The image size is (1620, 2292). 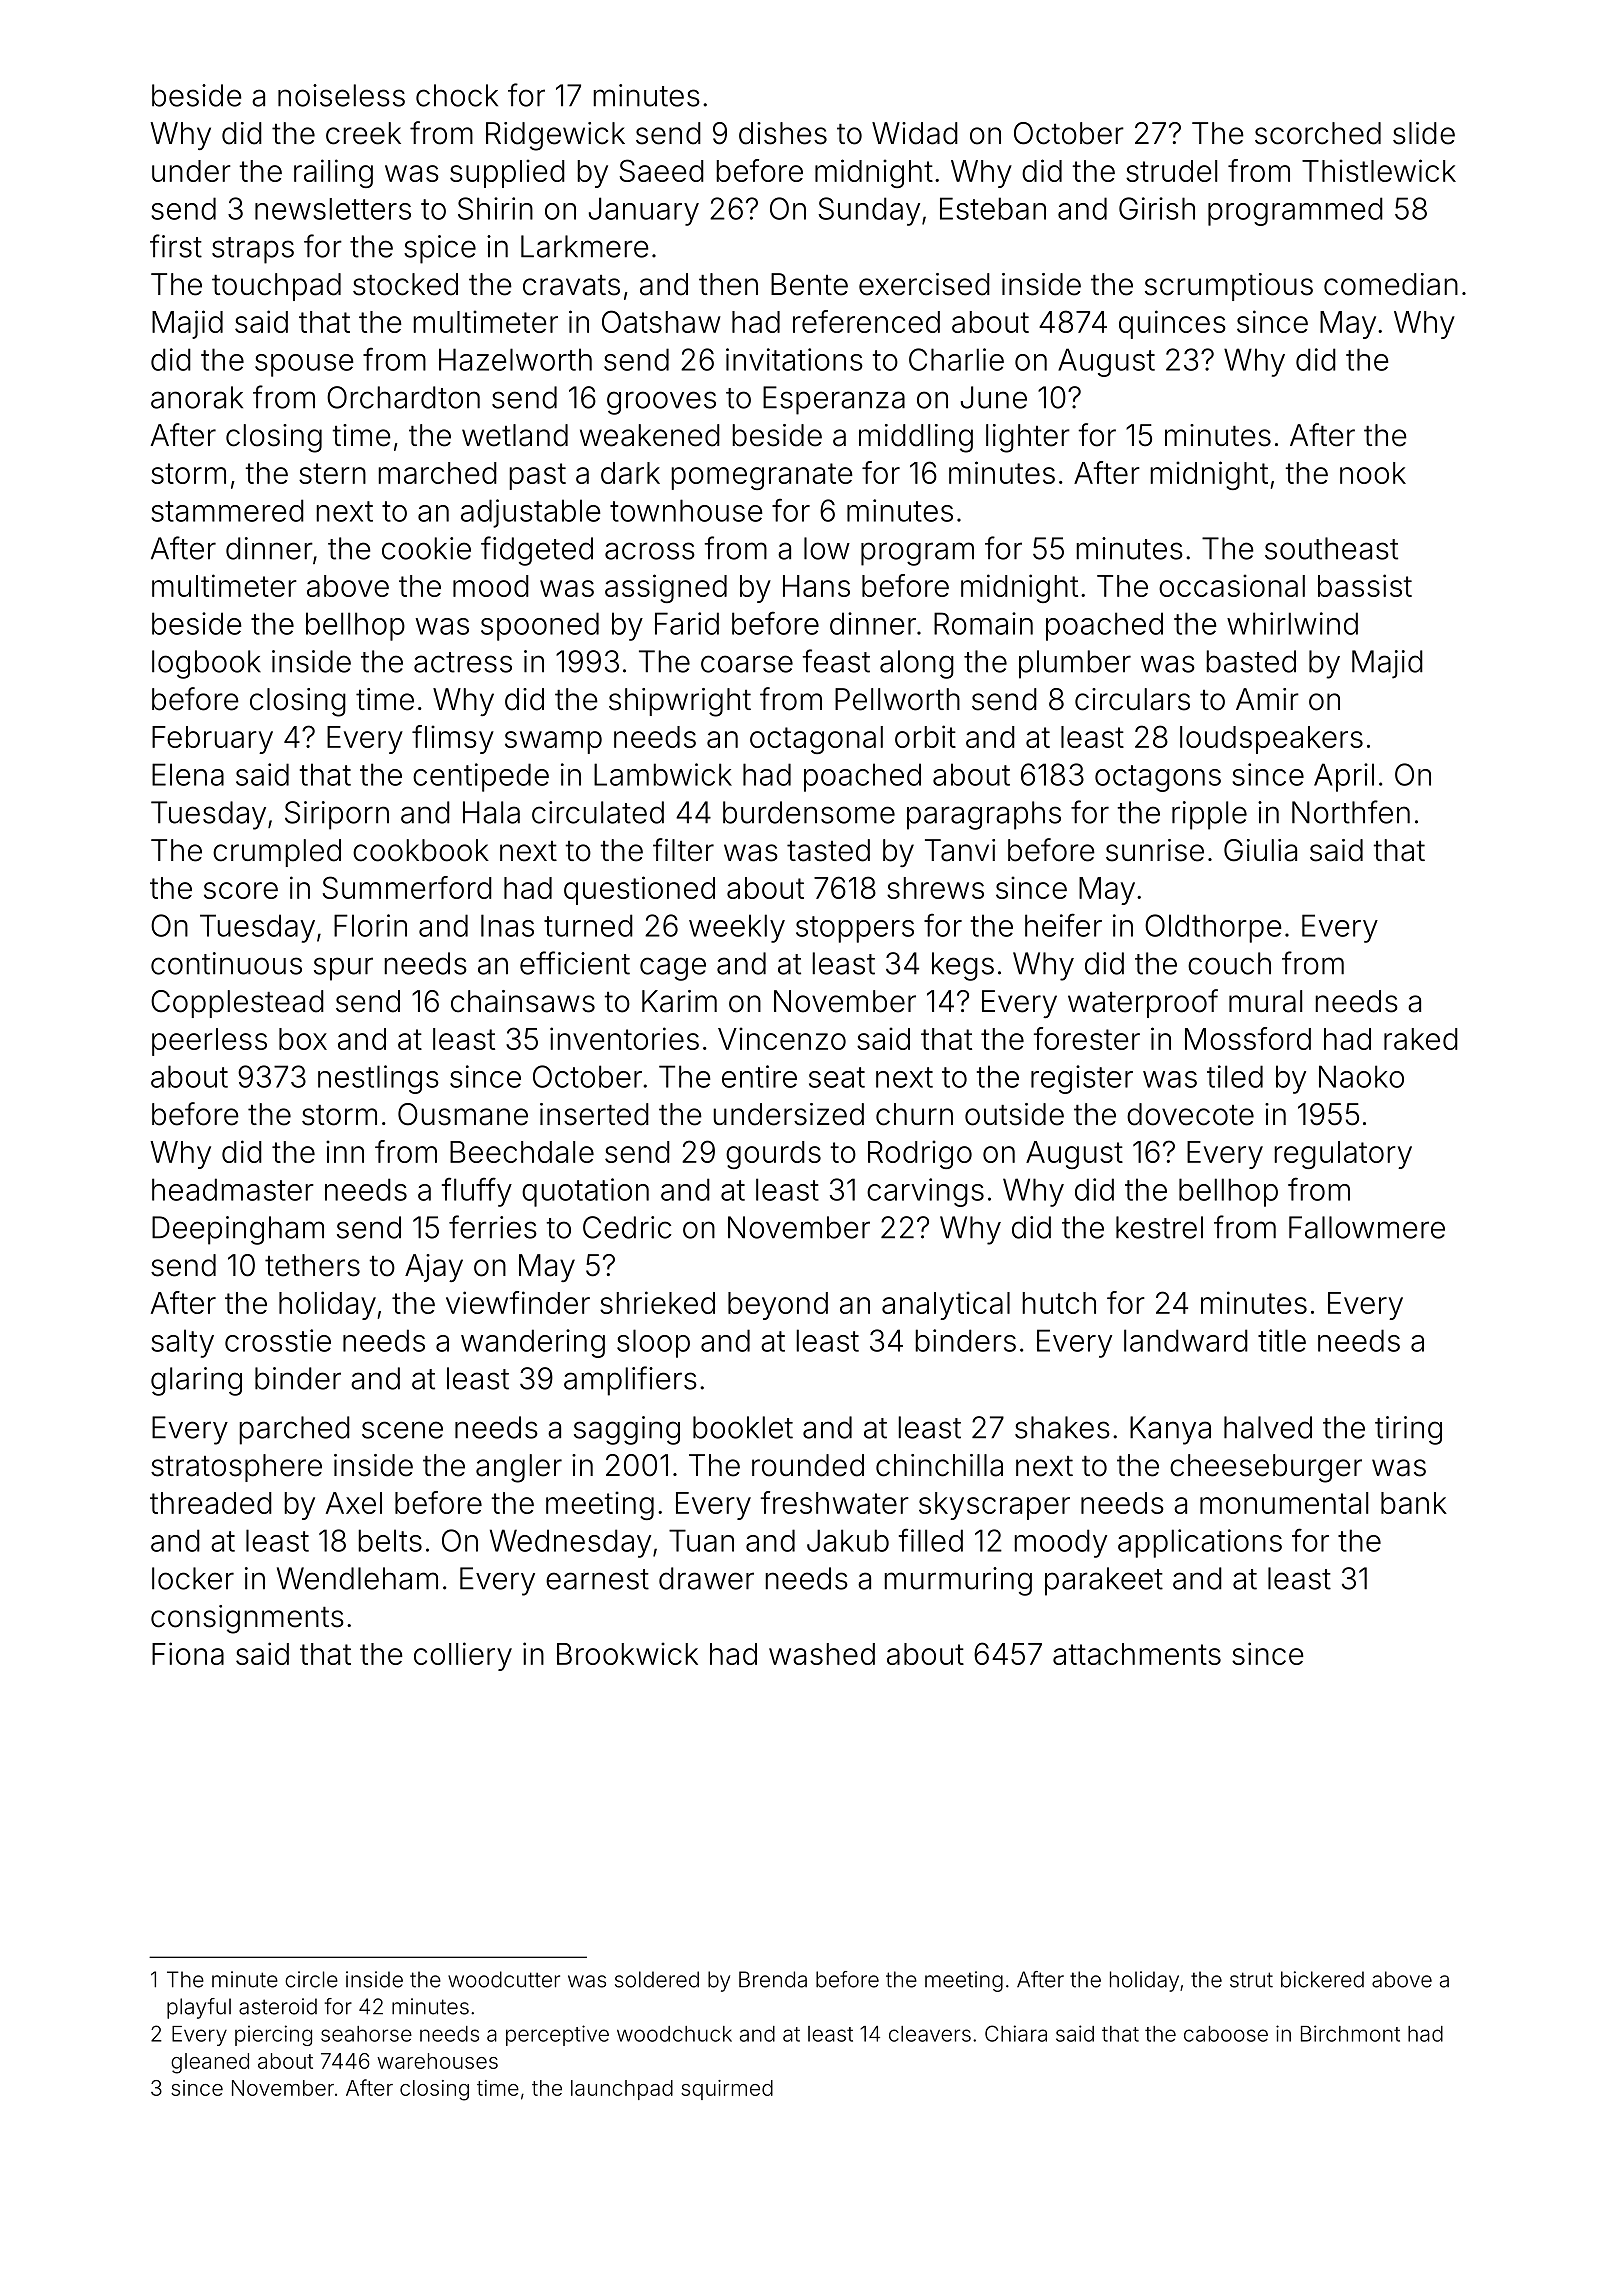 What do you see at coordinates (193, 1578) in the screenshot?
I see `locker` at bounding box center [193, 1578].
